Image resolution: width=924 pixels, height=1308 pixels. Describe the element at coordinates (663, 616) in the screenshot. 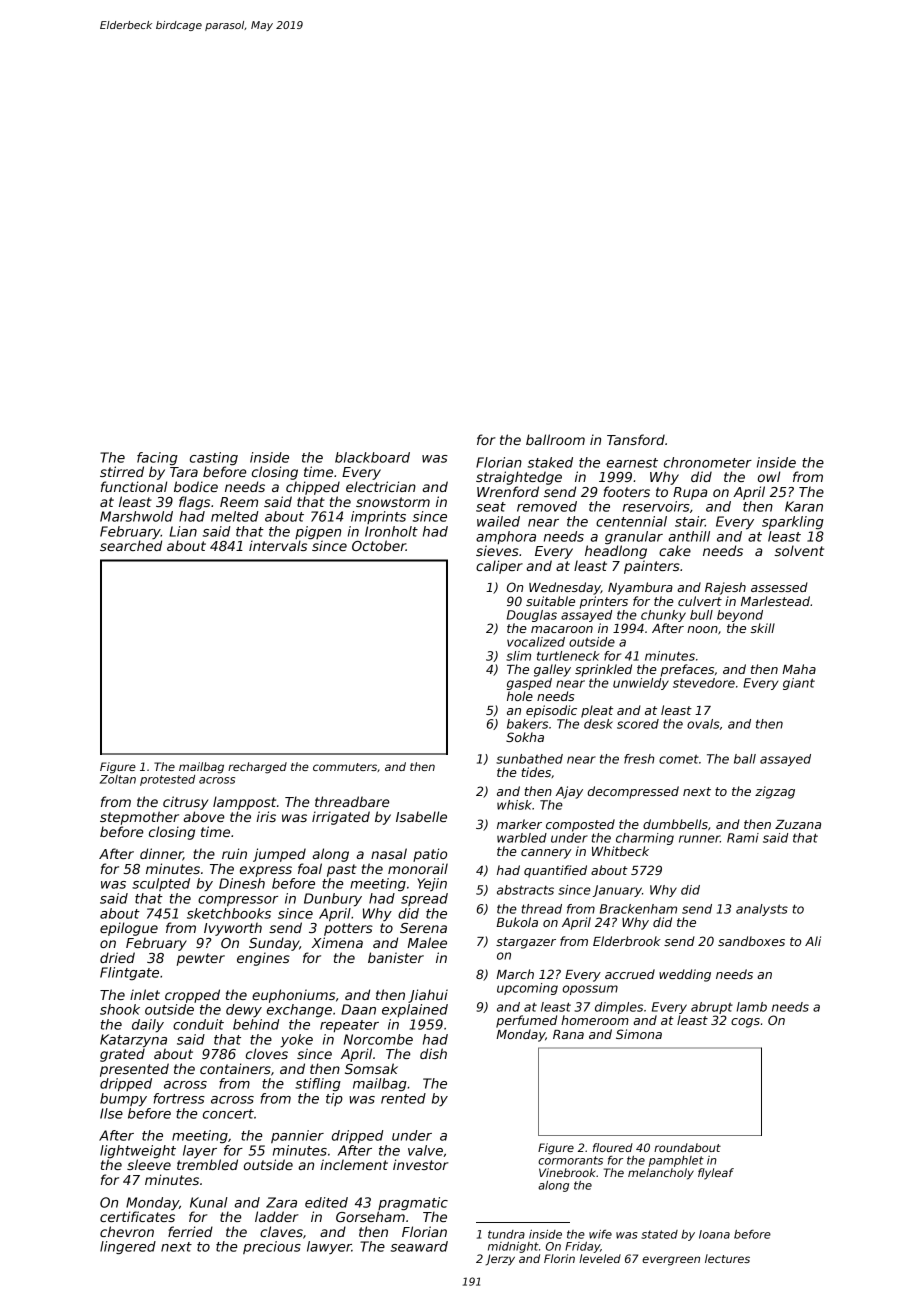

I see `chunky` at that location.
